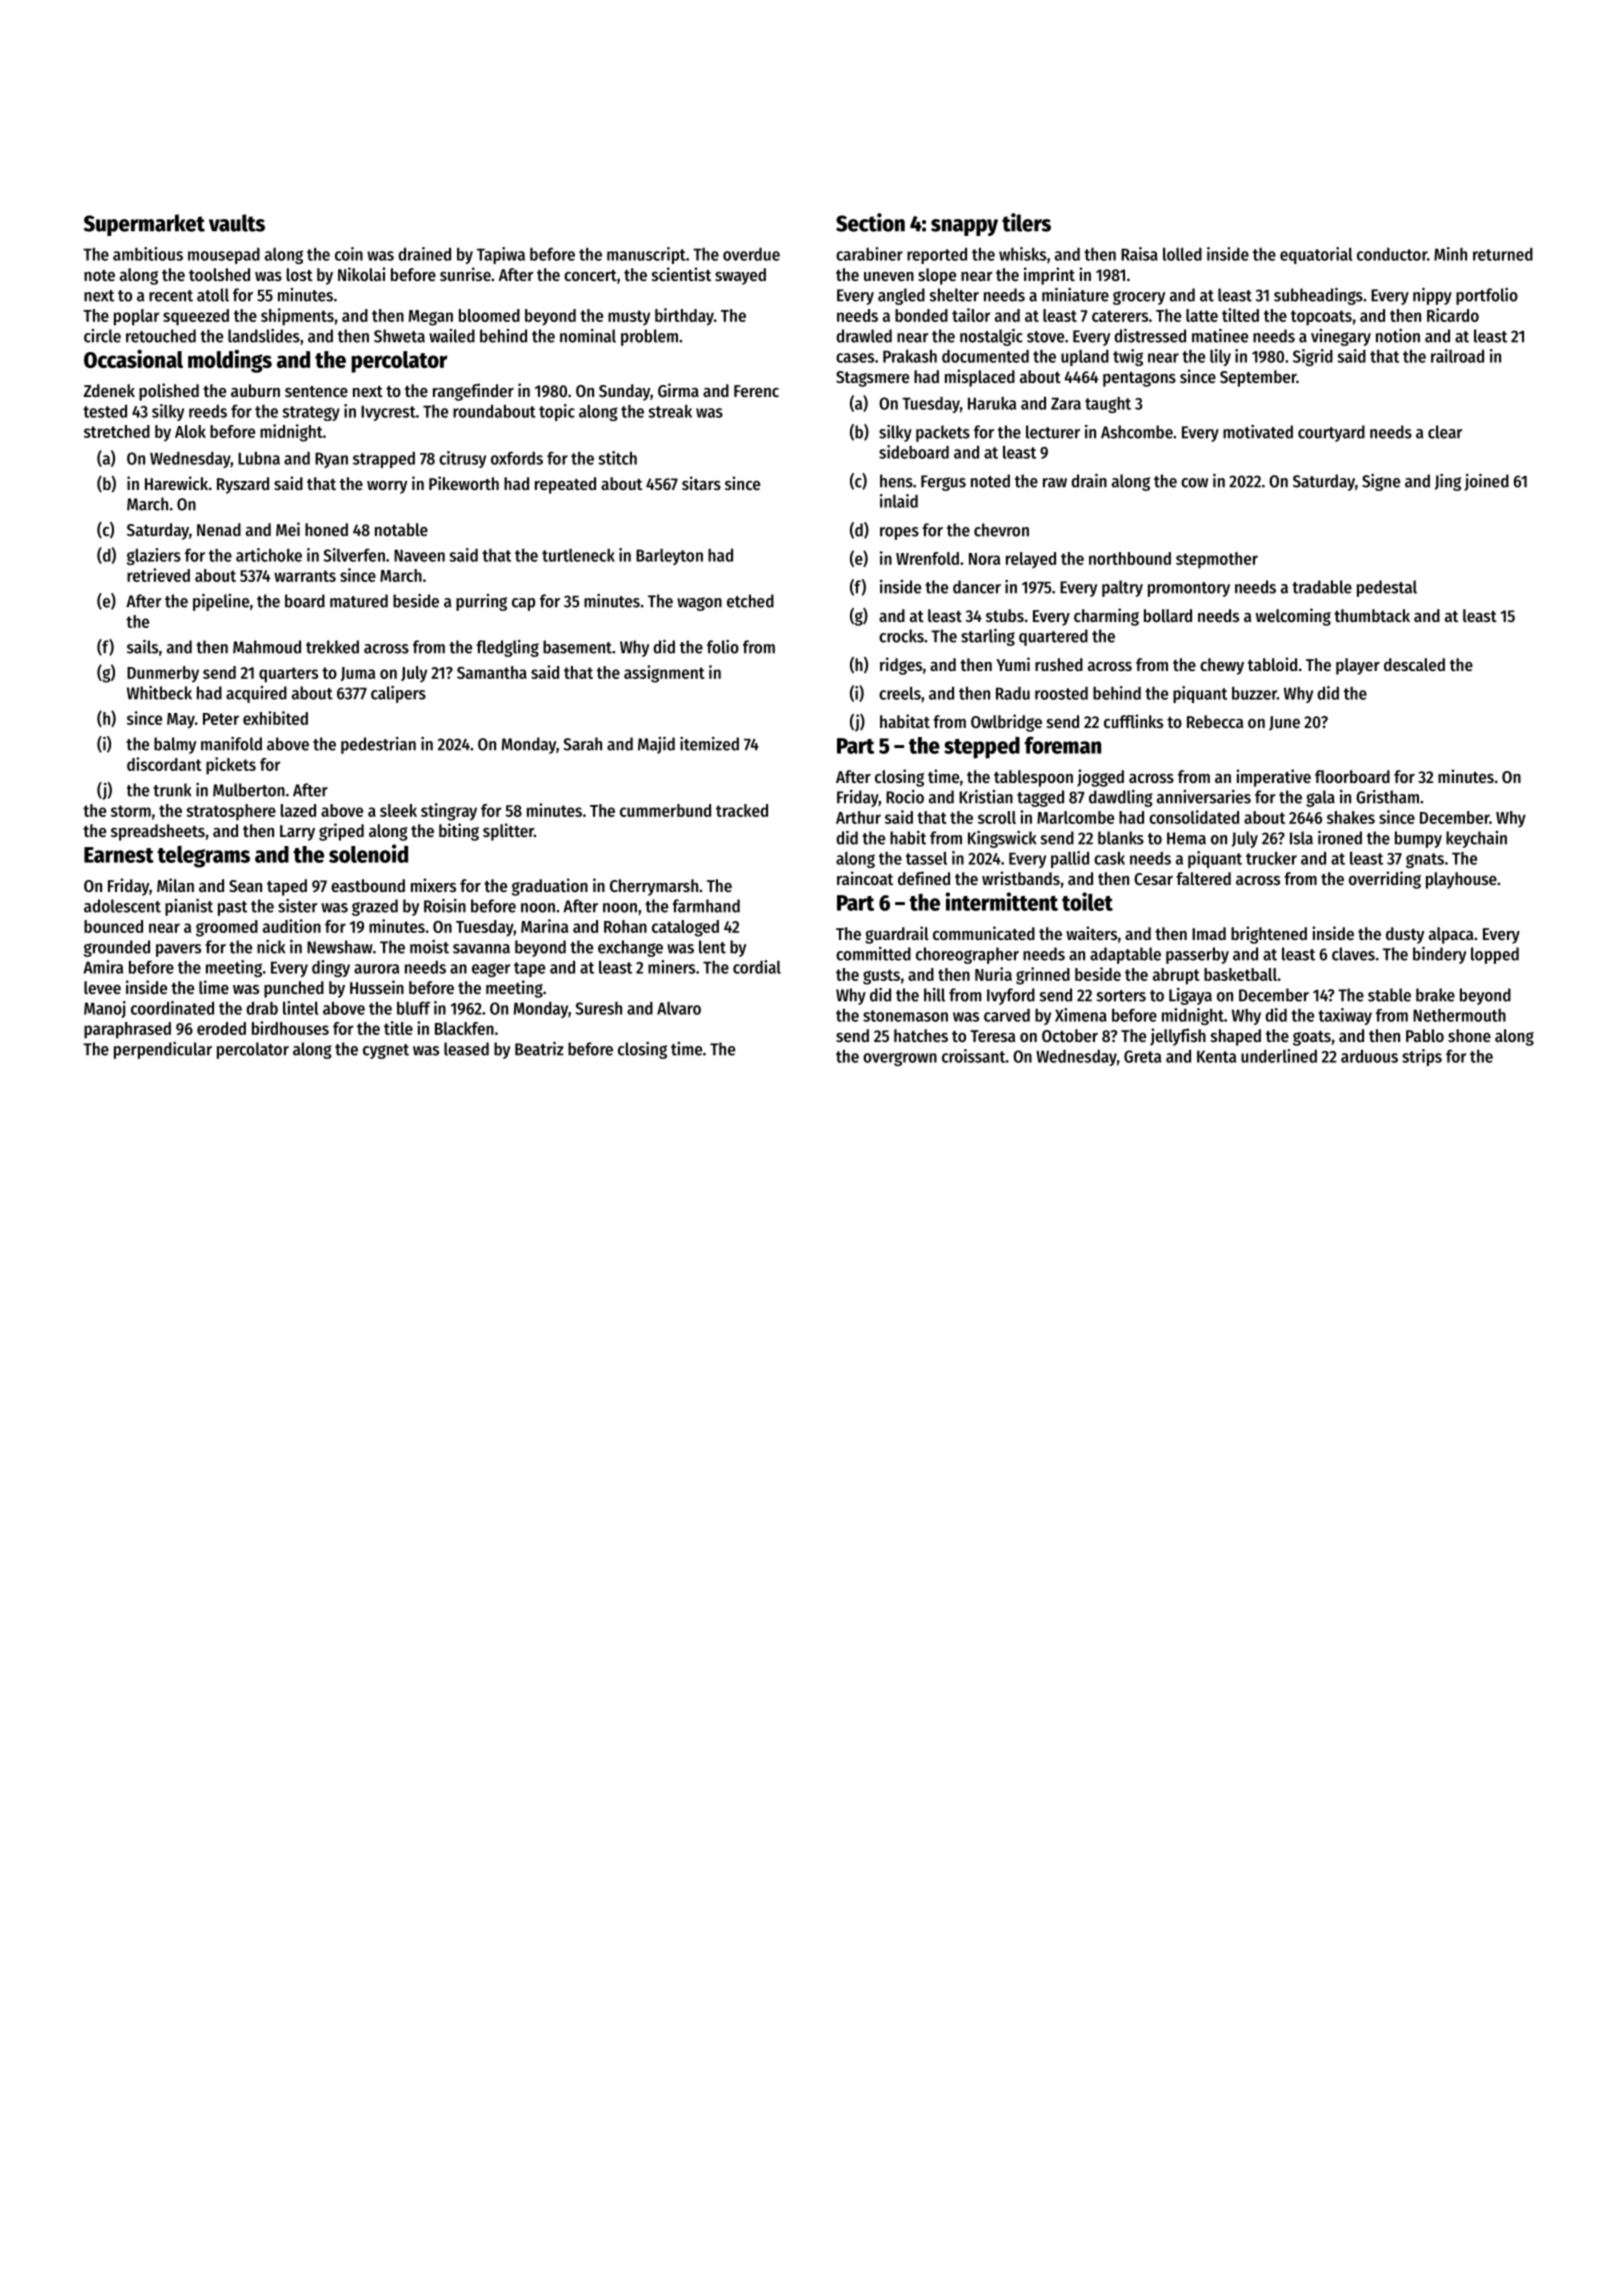 The width and height of the screenshot is (1620, 2292). I want to click on Tapiwa, so click(501, 255).
